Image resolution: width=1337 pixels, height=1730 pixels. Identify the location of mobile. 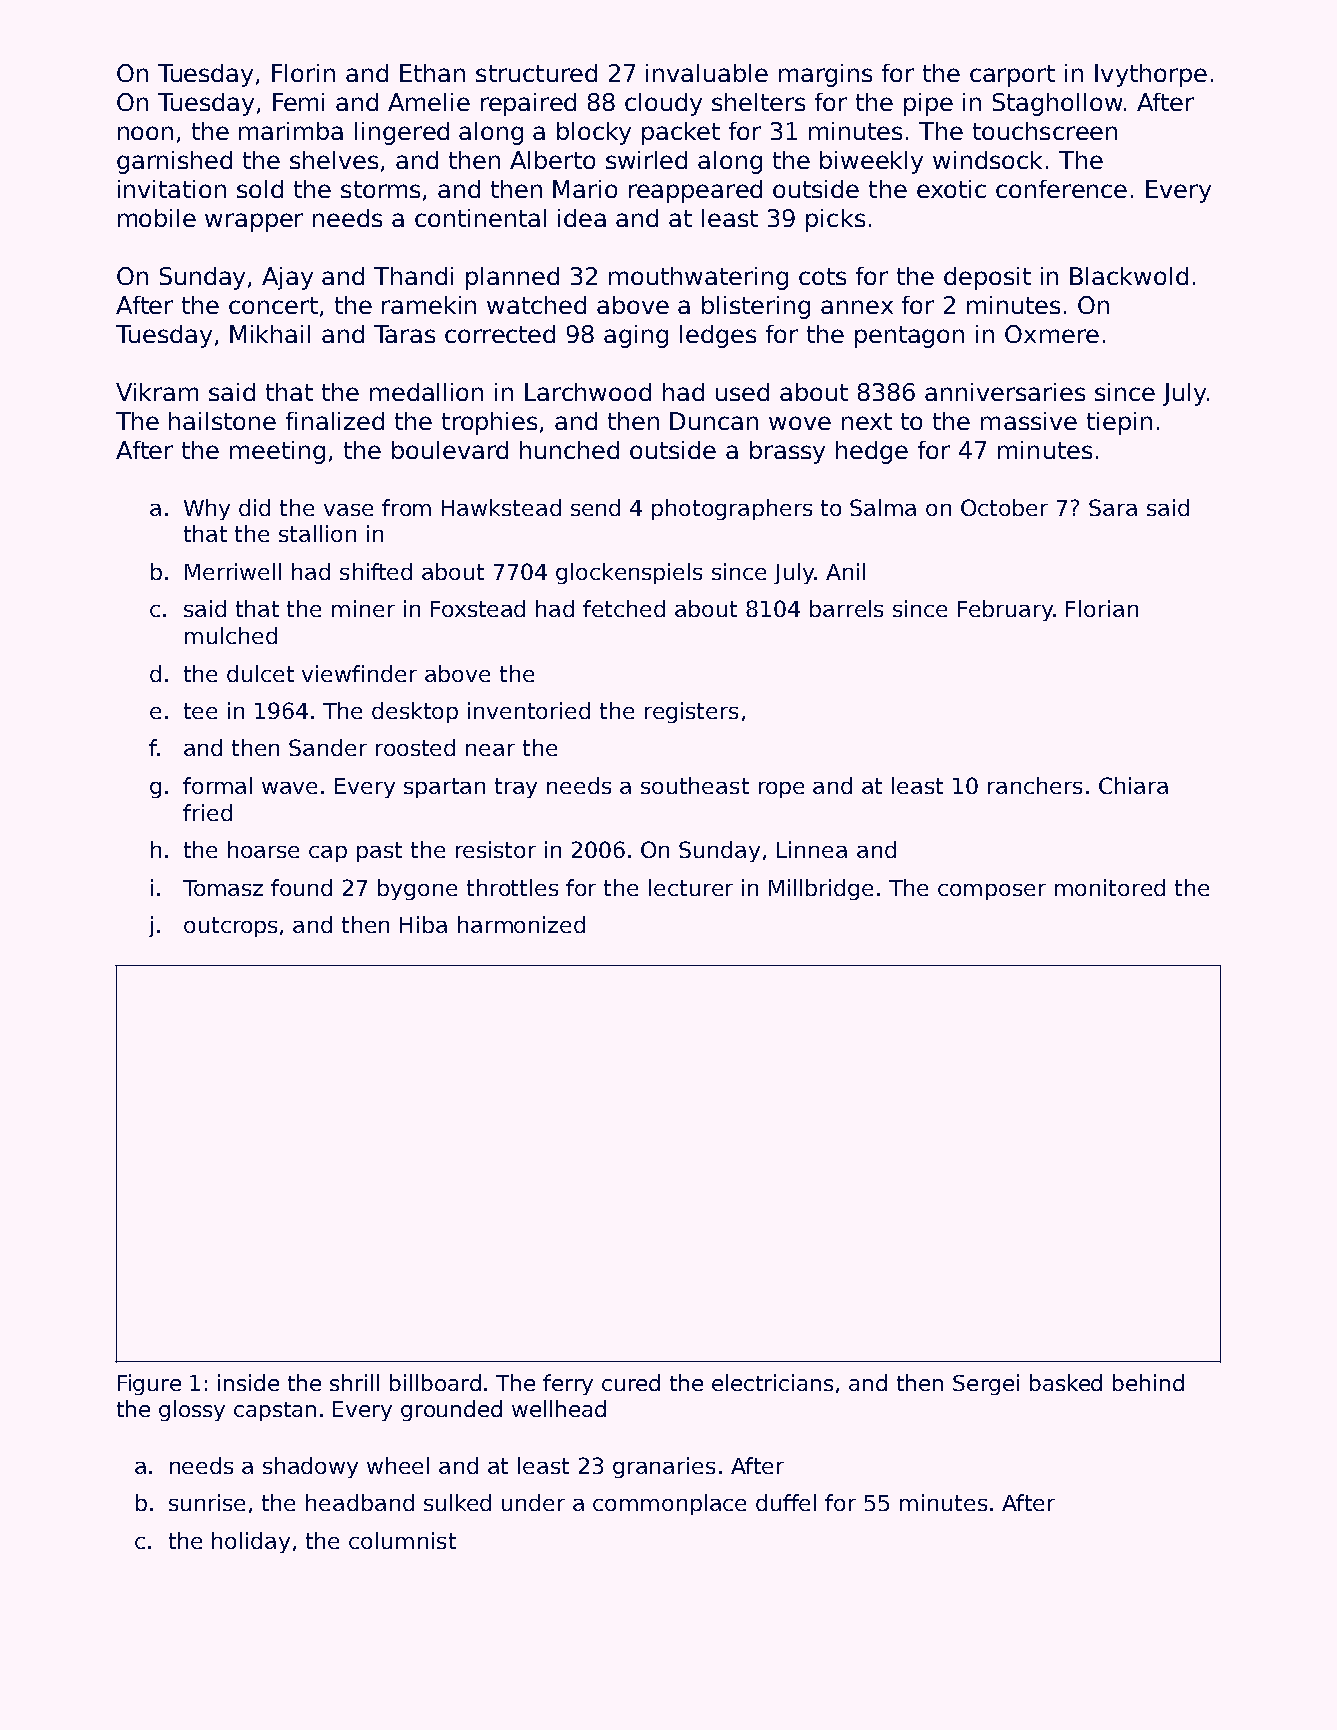
(157, 218).
